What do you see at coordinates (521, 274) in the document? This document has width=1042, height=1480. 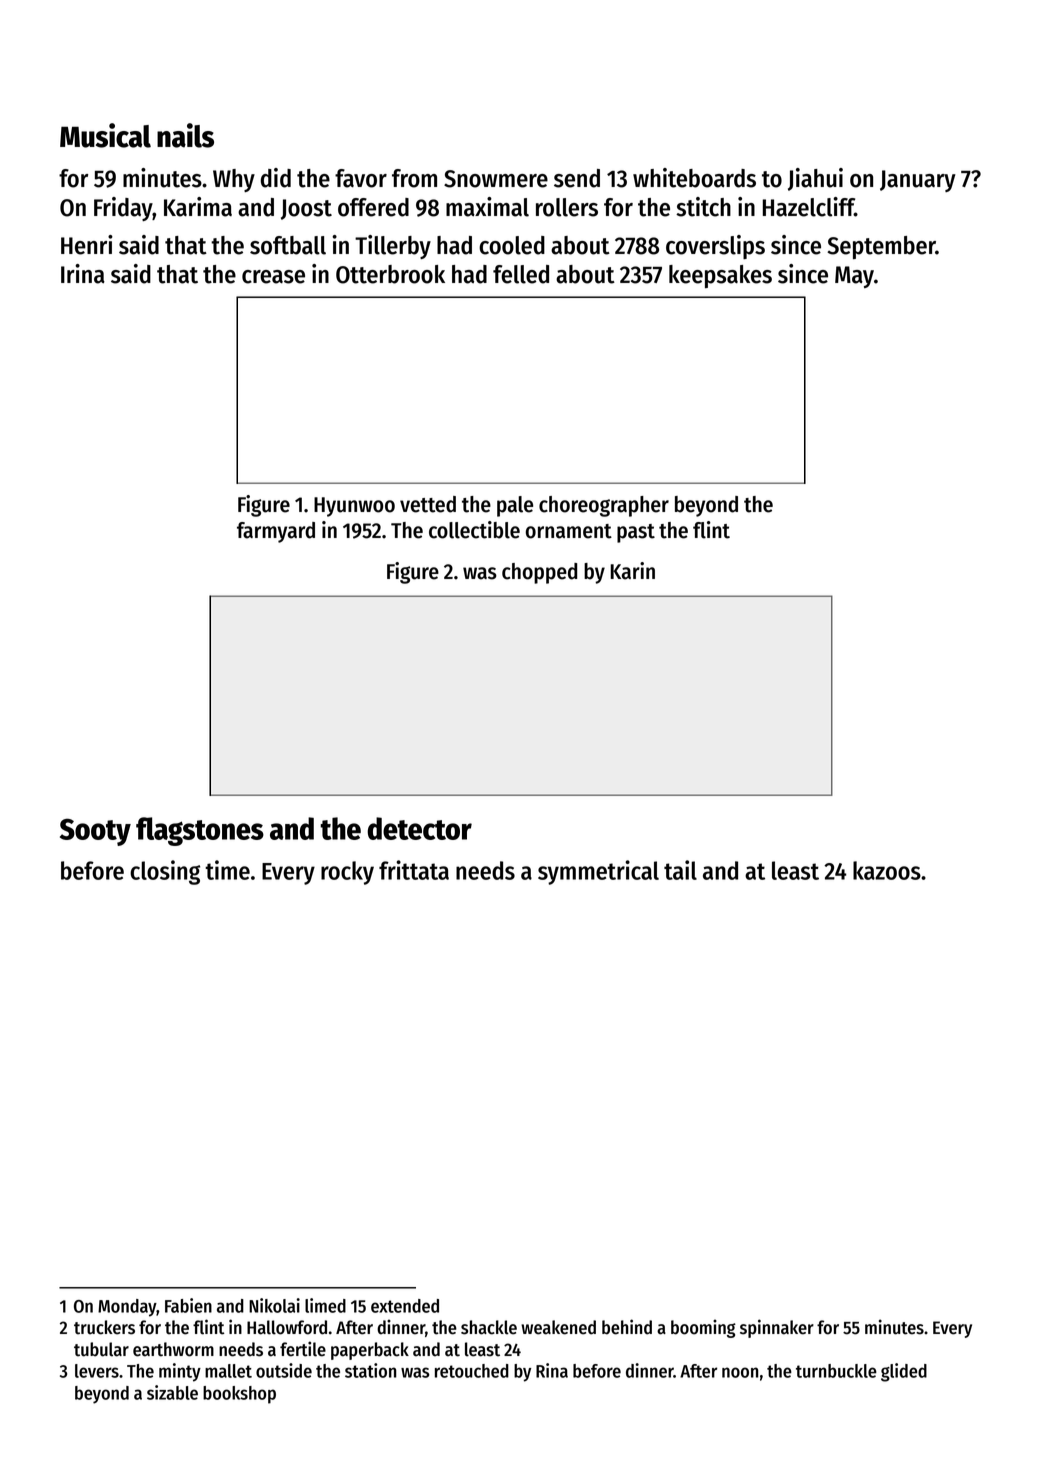 I see `felled` at bounding box center [521, 274].
